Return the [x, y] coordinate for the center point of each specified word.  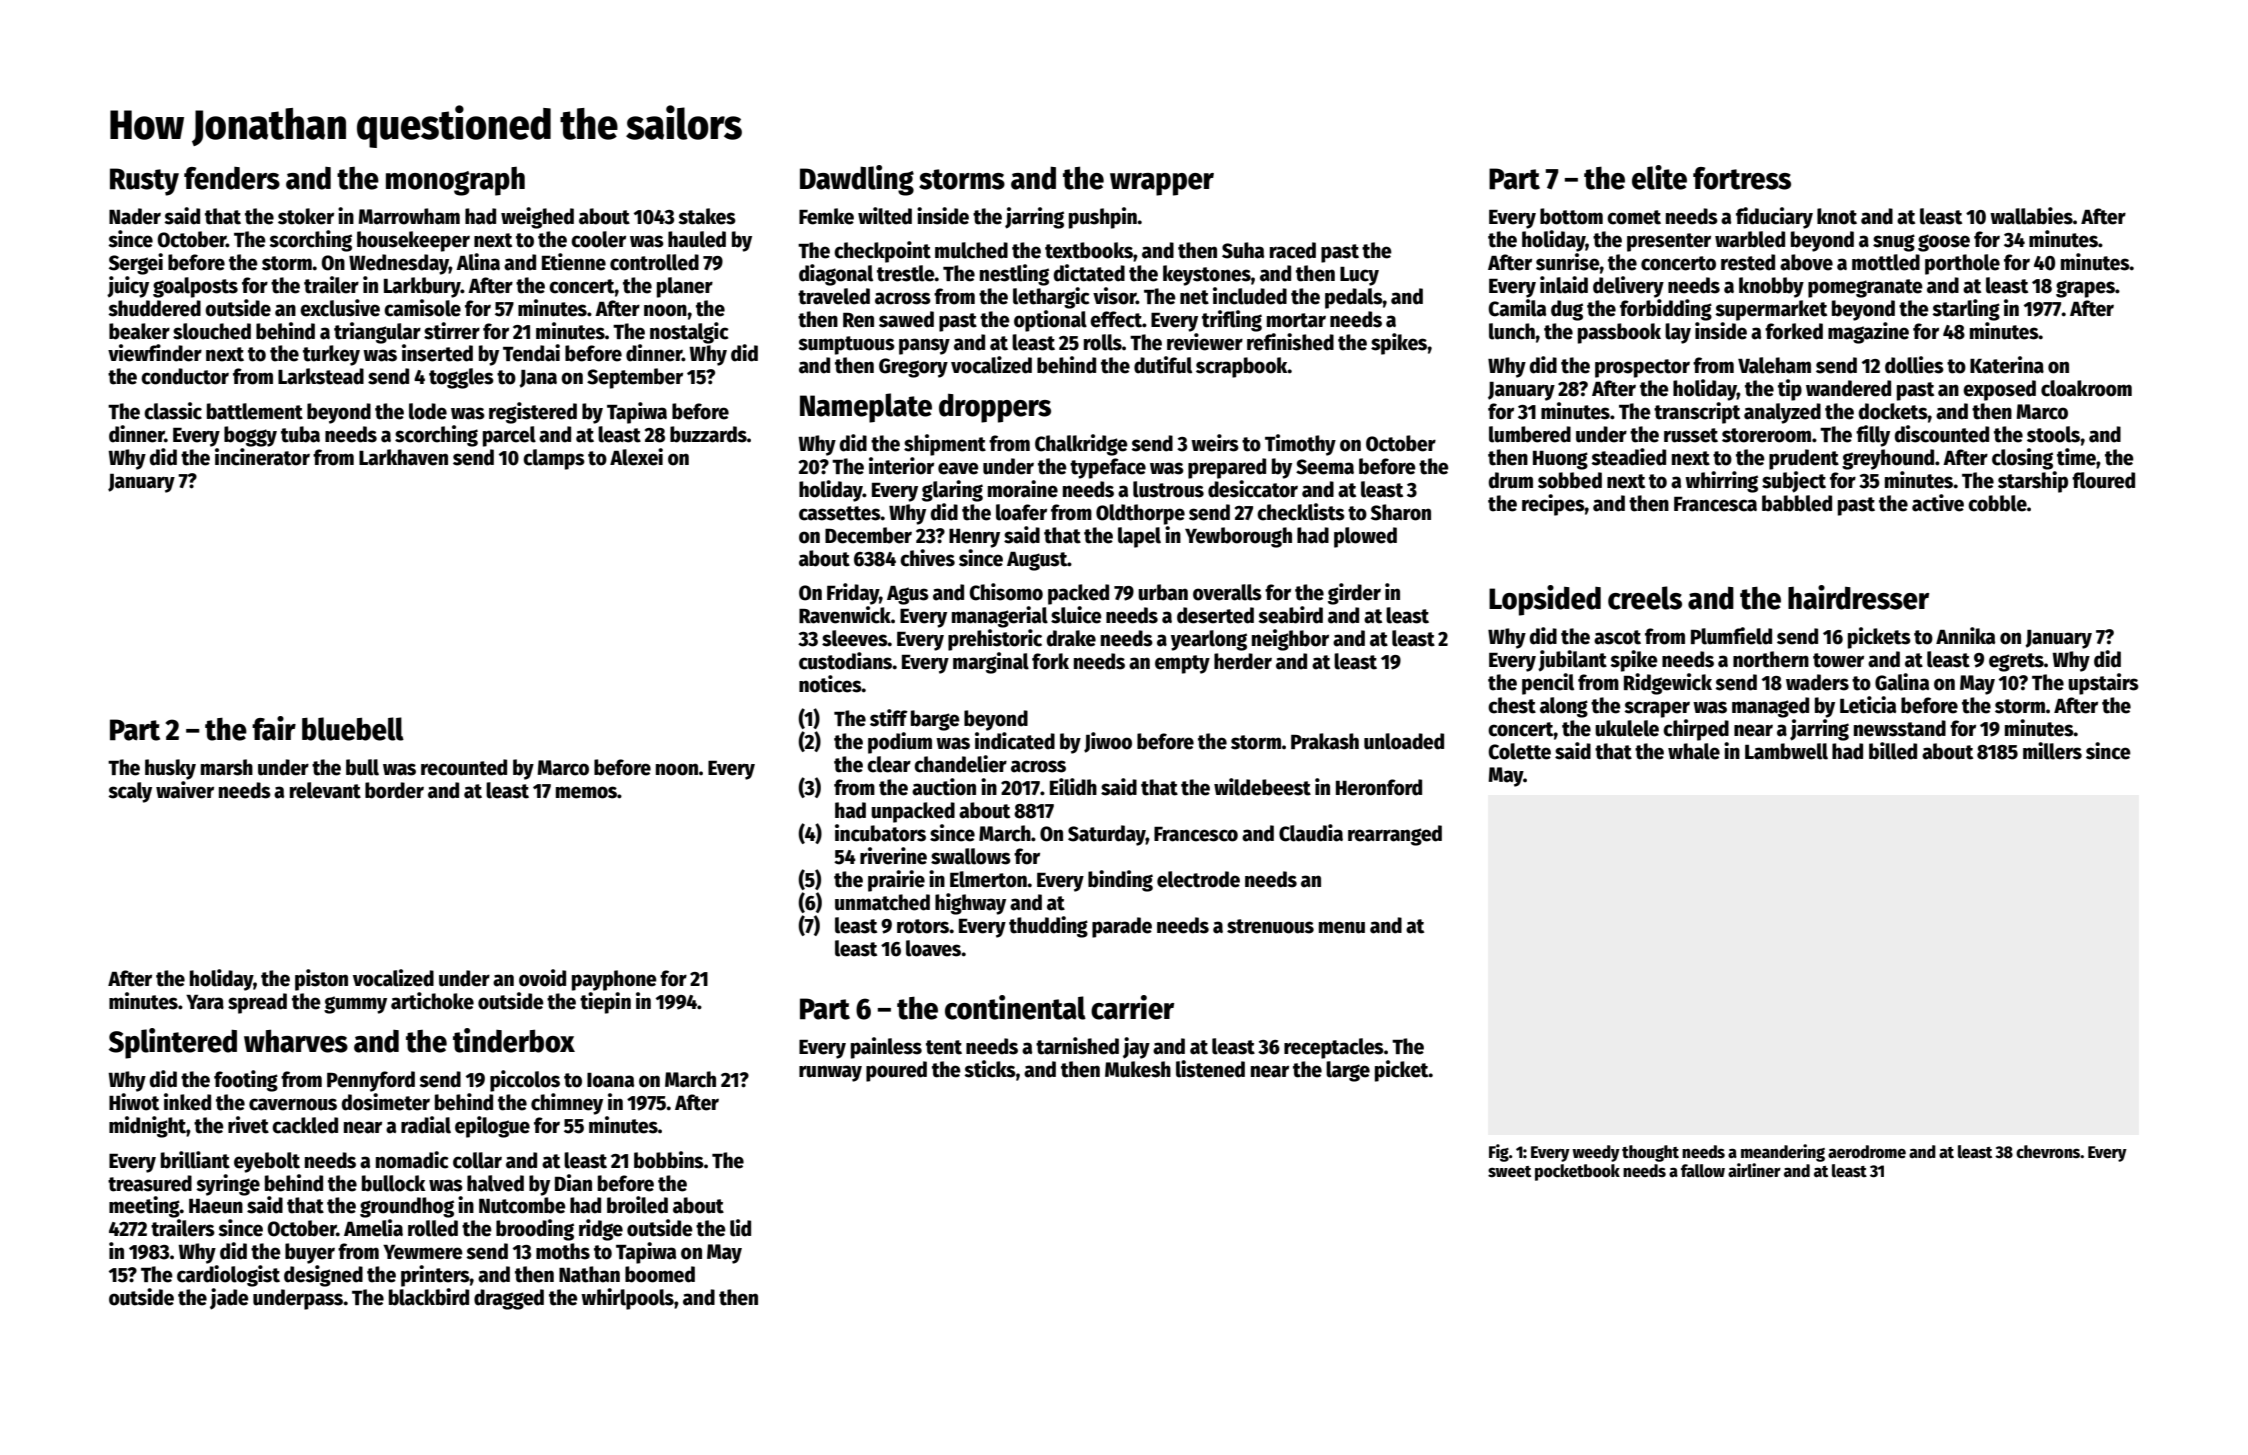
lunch [1512, 331]
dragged [509, 1299]
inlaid [1564, 285]
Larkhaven [403, 457]
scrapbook [1242, 367]
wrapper [1162, 184]
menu [1342, 927]
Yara [205, 1002]
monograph [455, 181]
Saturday [1107, 835]
